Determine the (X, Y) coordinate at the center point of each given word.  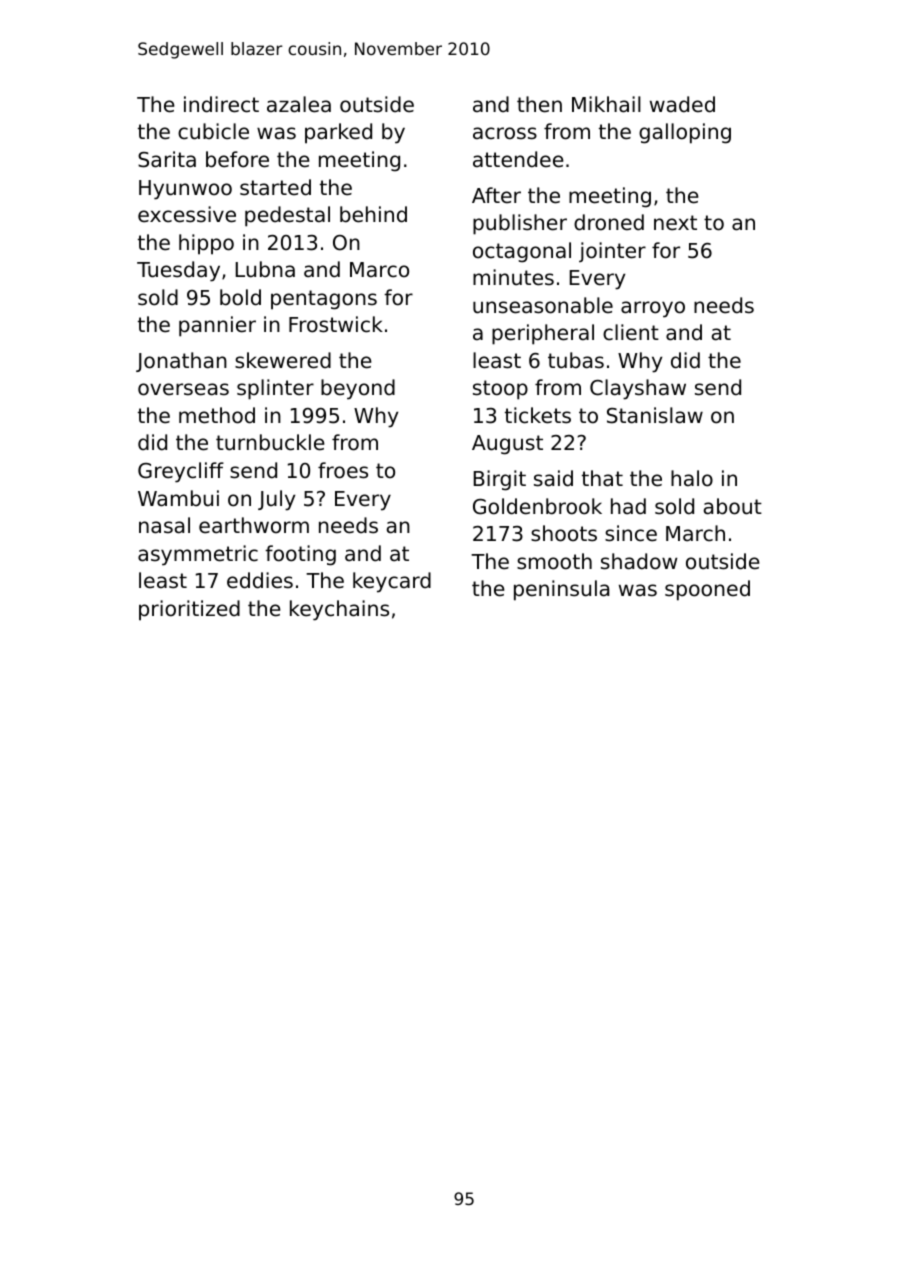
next (675, 223)
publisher (520, 224)
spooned (707, 590)
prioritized (189, 610)
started (275, 187)
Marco (379, 270)
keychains (339, 610)
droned (609, 222)
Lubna (265, 269)
